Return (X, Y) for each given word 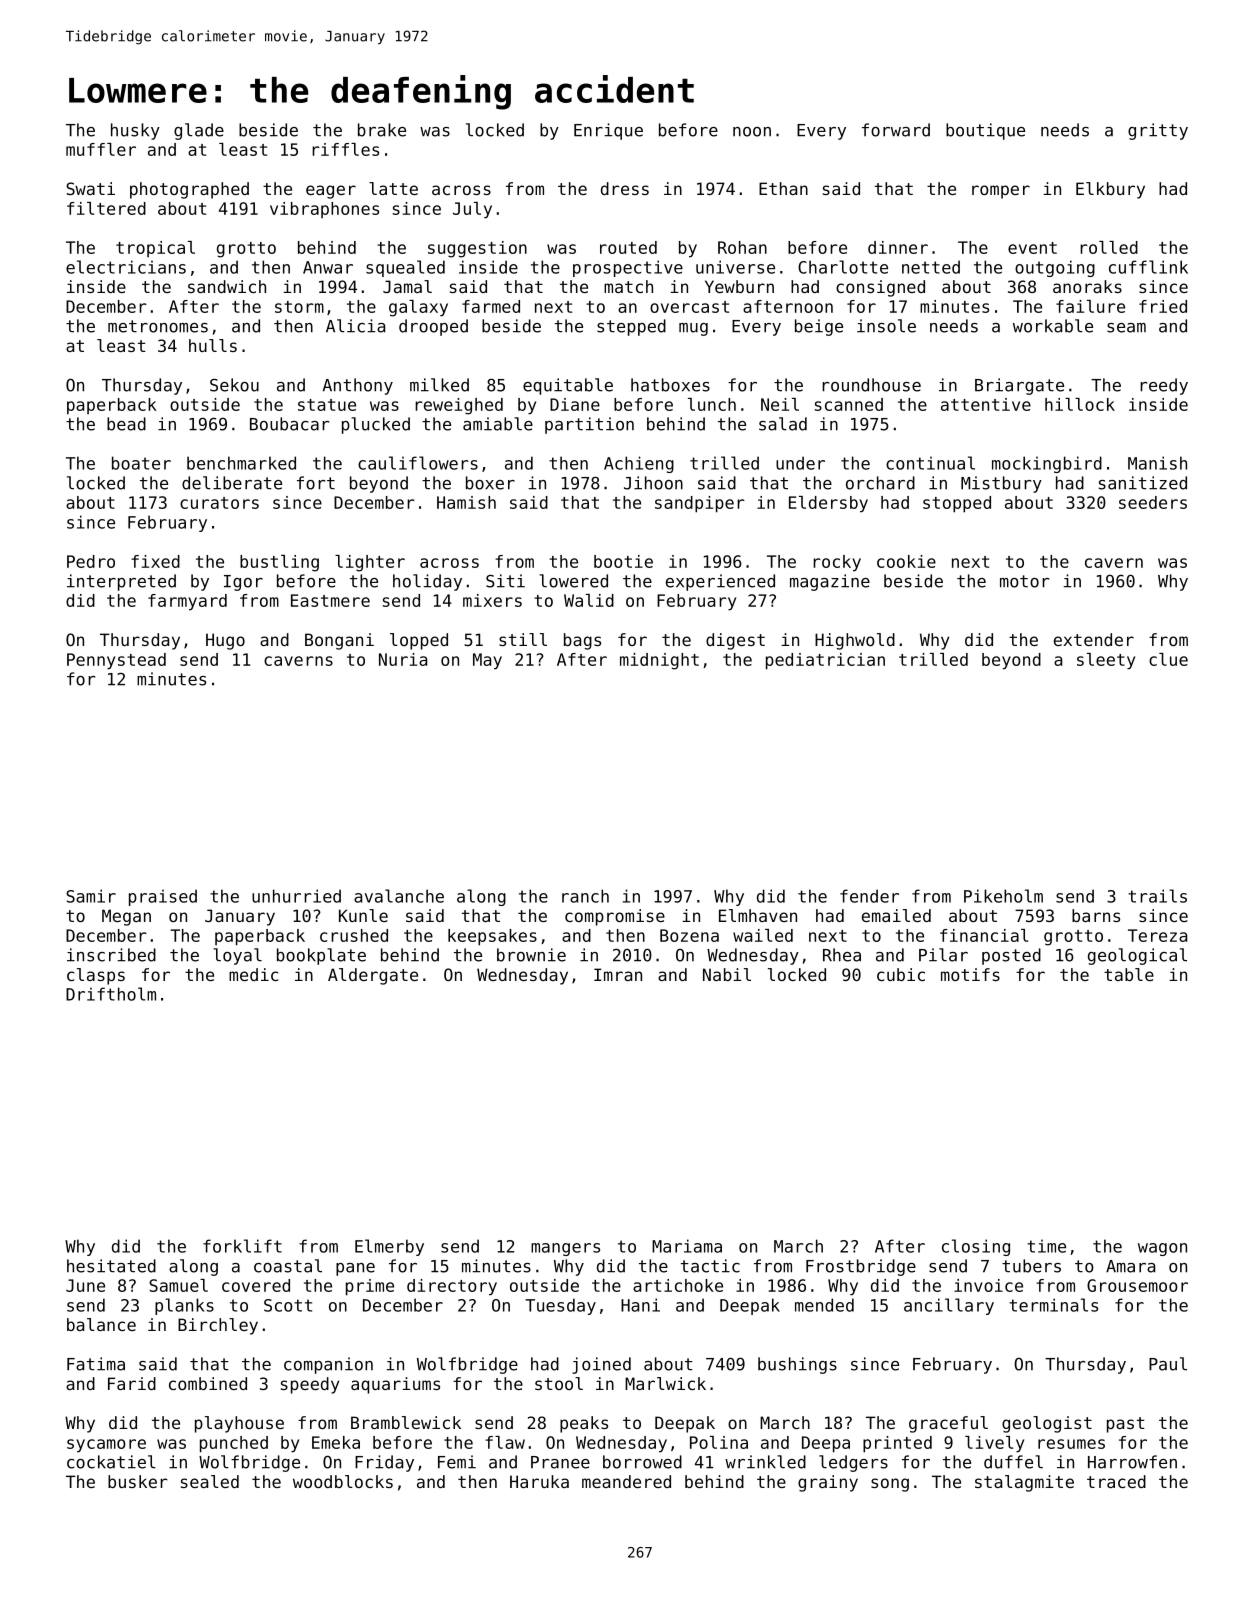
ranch (585, 896)
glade (199, 131)
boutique (985, 131)
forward (896, 130)
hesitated (111, 1266)
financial (984, 935)
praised (163, 897)
